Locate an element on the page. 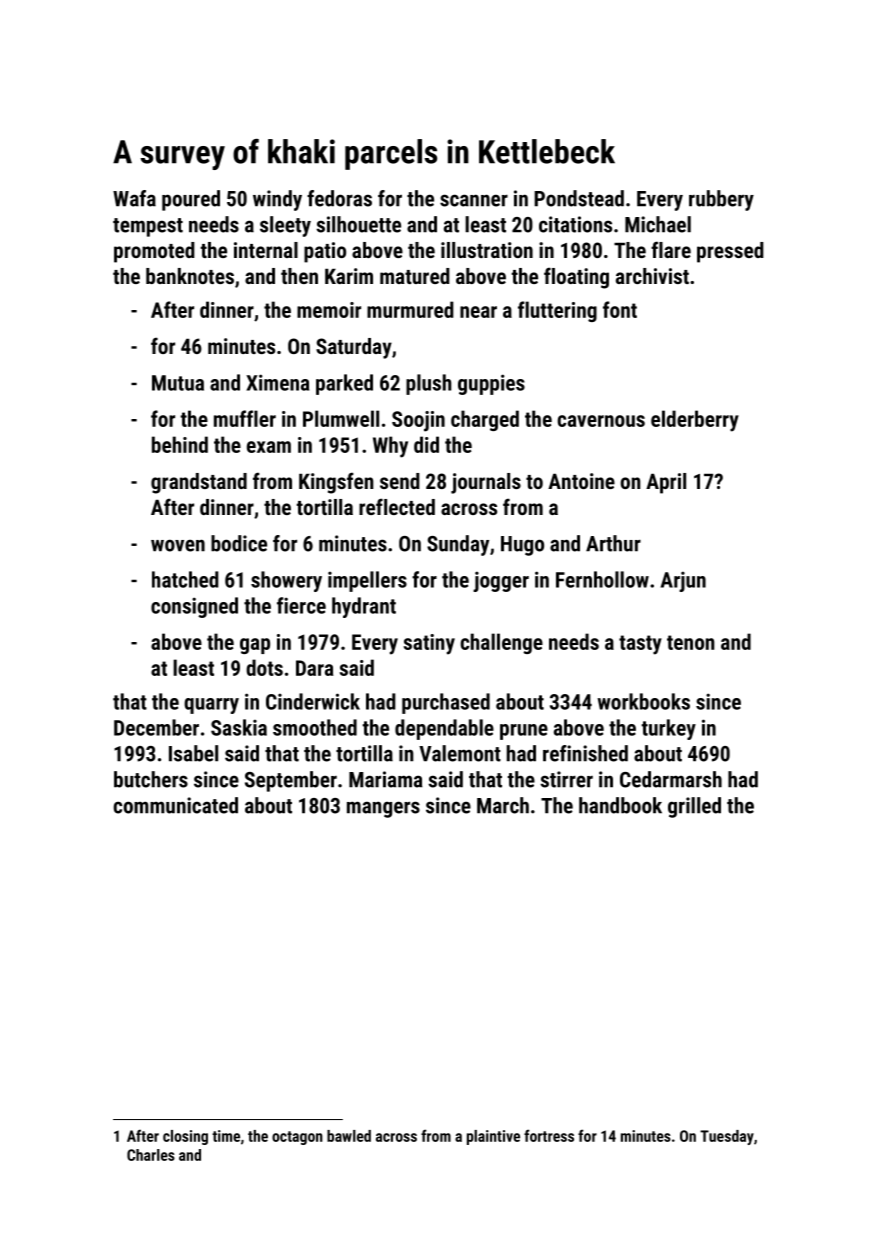  Saturday is located at coordinates (354, 348).
